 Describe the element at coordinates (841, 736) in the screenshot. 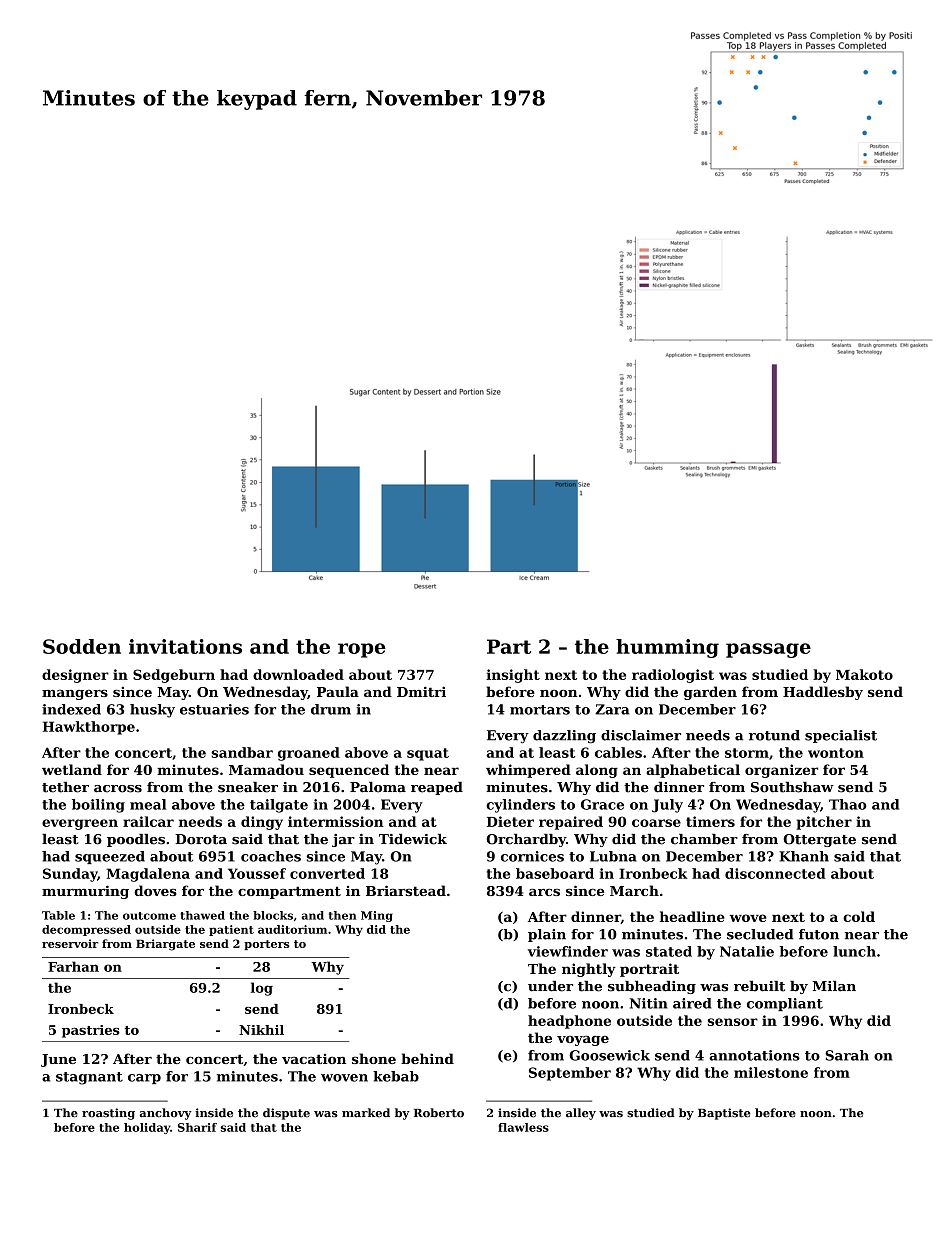

I see `specialist` at that location.
